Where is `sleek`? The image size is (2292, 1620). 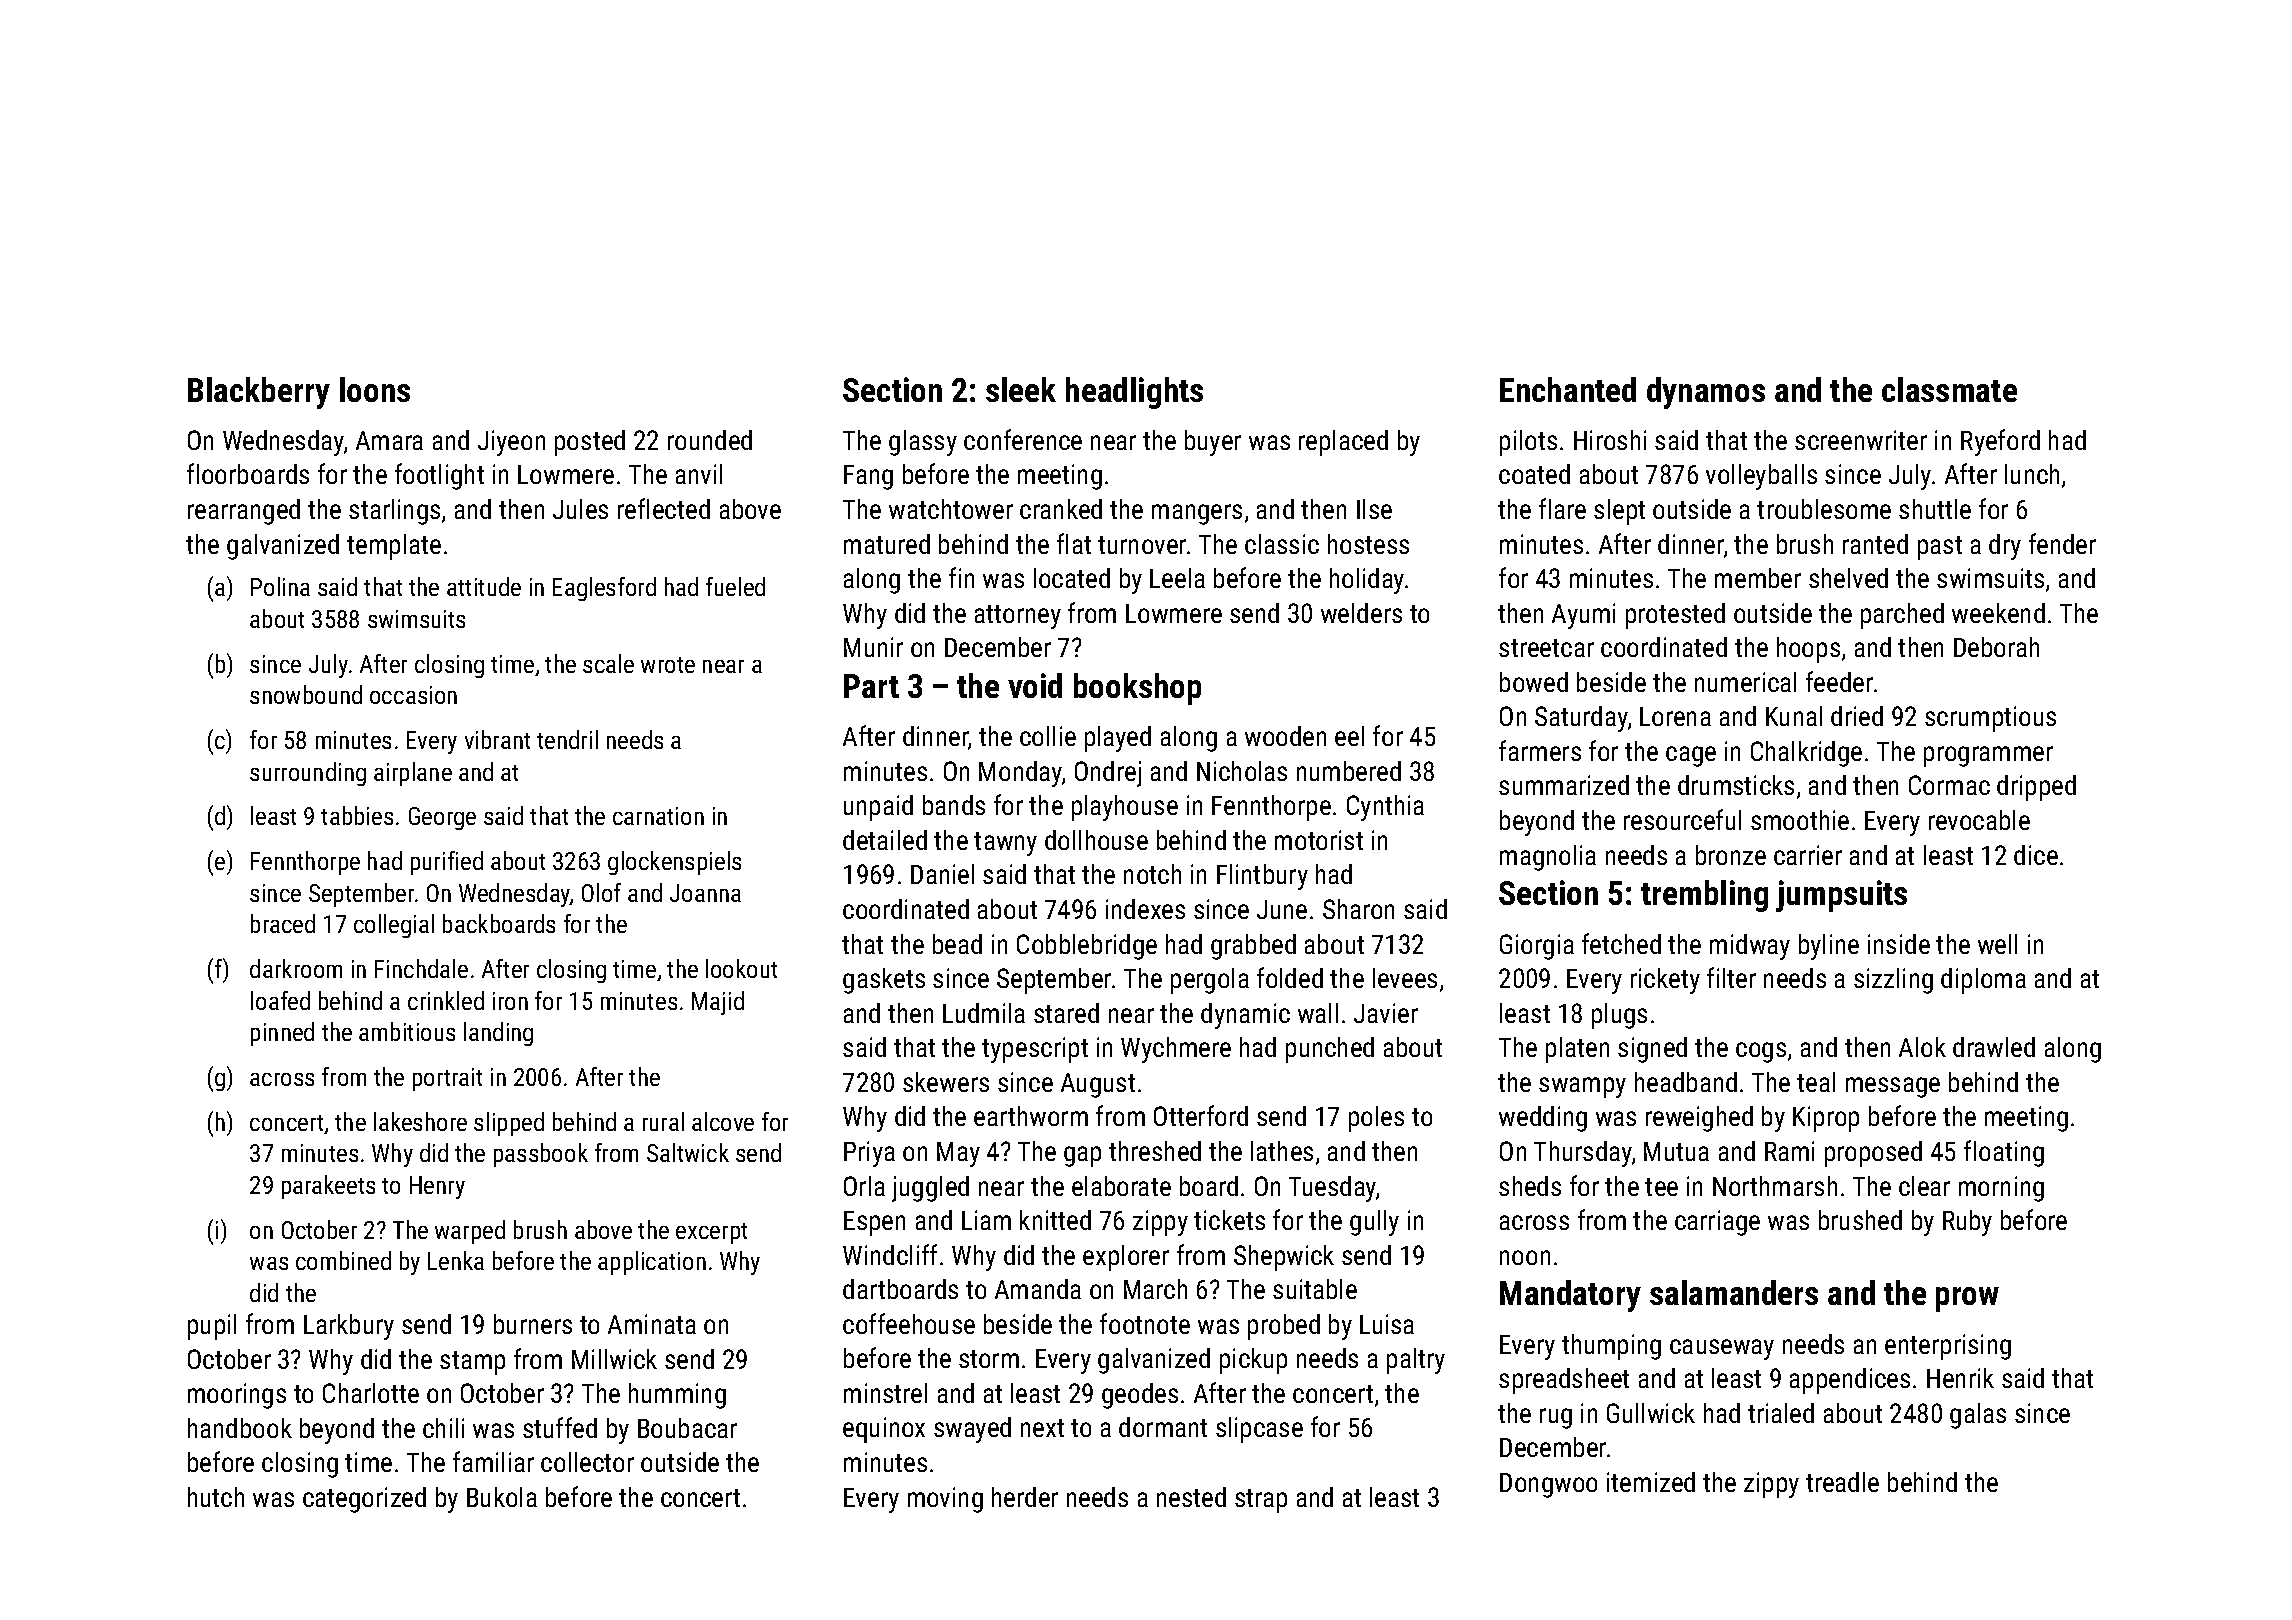 sleek is located at coordinates (1021, 389).
